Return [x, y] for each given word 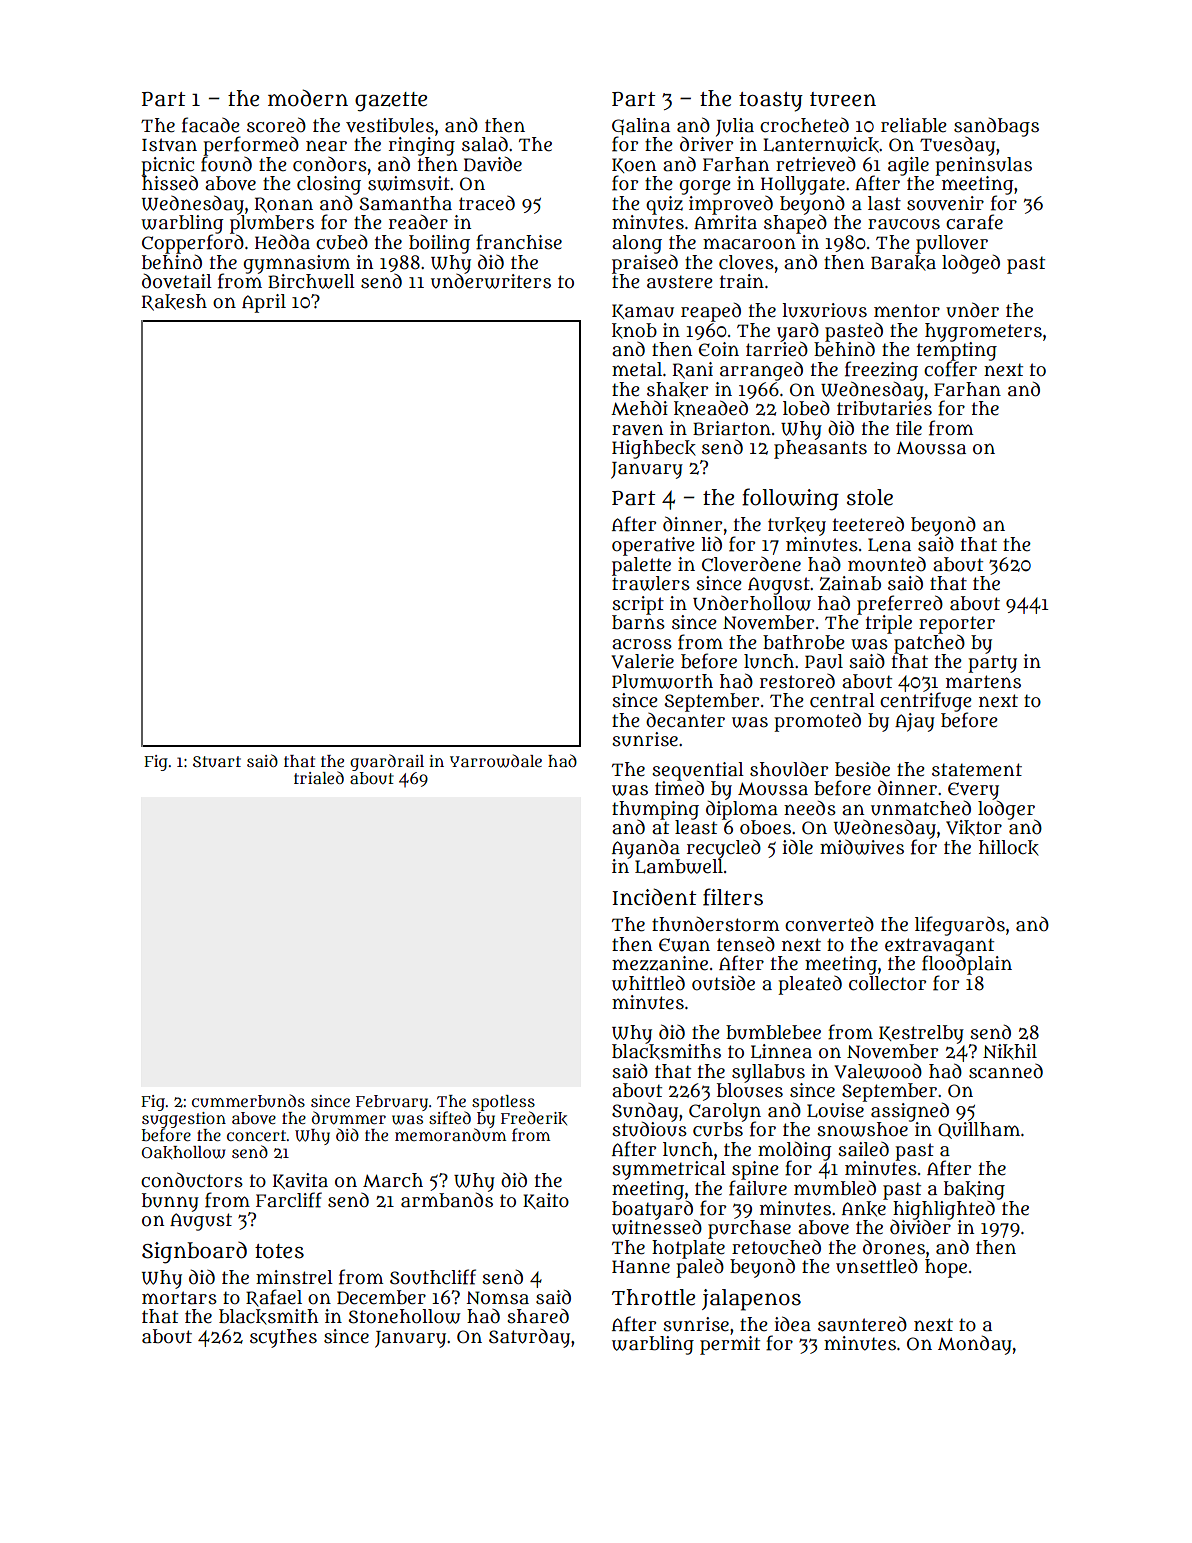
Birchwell [311, 281]
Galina [641, 126]
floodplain [967, 965]
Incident [654, 897]
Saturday [529, 1338]
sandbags [996, 127]
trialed [319, 777]
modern [308, 98]
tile [909, 428]
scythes [283, 1338]
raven [637, 430]
